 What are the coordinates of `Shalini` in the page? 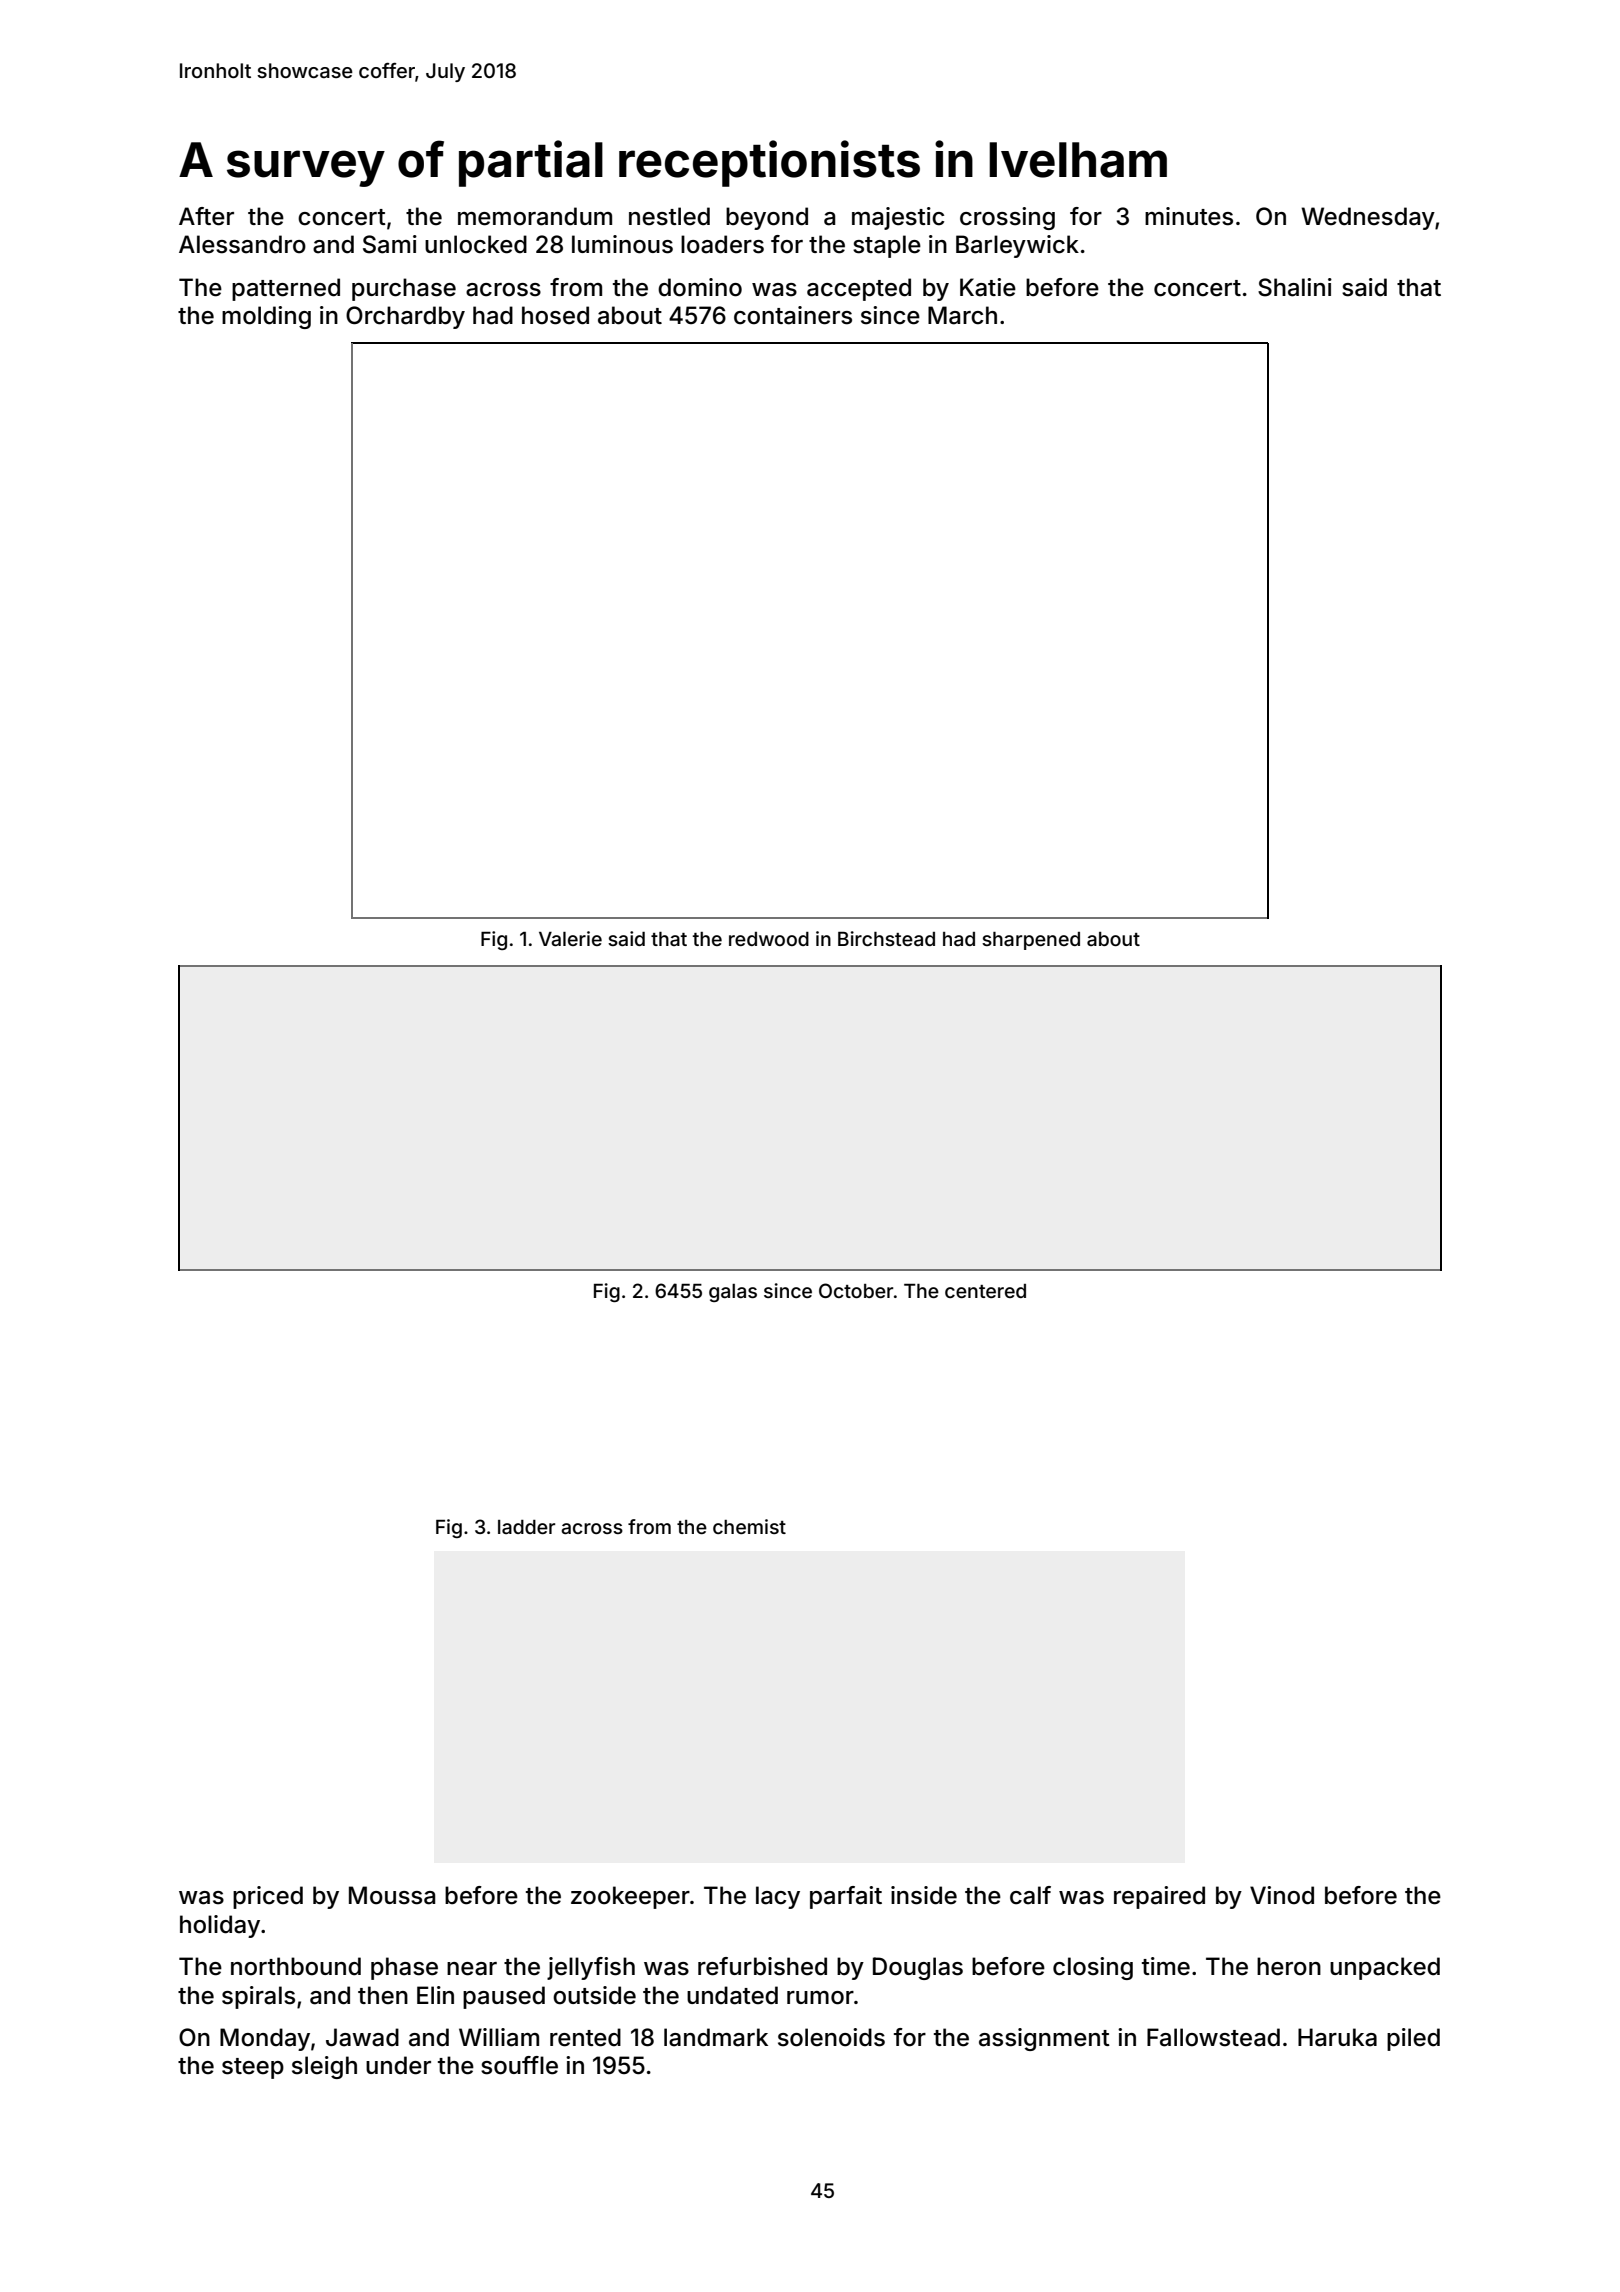 It's located at (1295, 287).
